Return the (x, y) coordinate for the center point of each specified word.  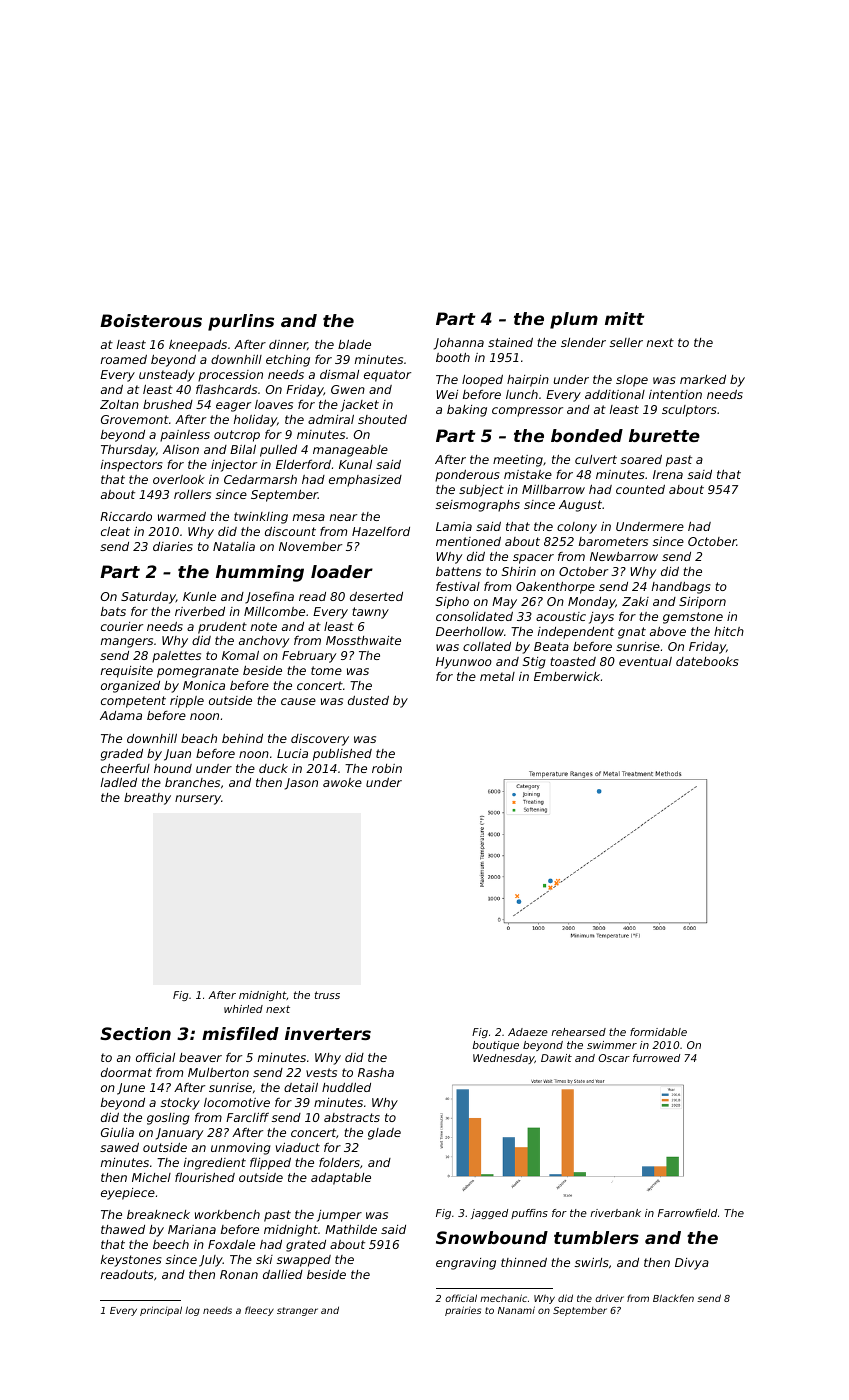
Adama (121, 715)
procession (230, 376)
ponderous (467, 476)
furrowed (656, 1058)
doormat (126, 1072)
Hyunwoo (464, 663)
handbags (681, 588)
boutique (495, 1046)
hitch (729, 631)
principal (161, 1311)
